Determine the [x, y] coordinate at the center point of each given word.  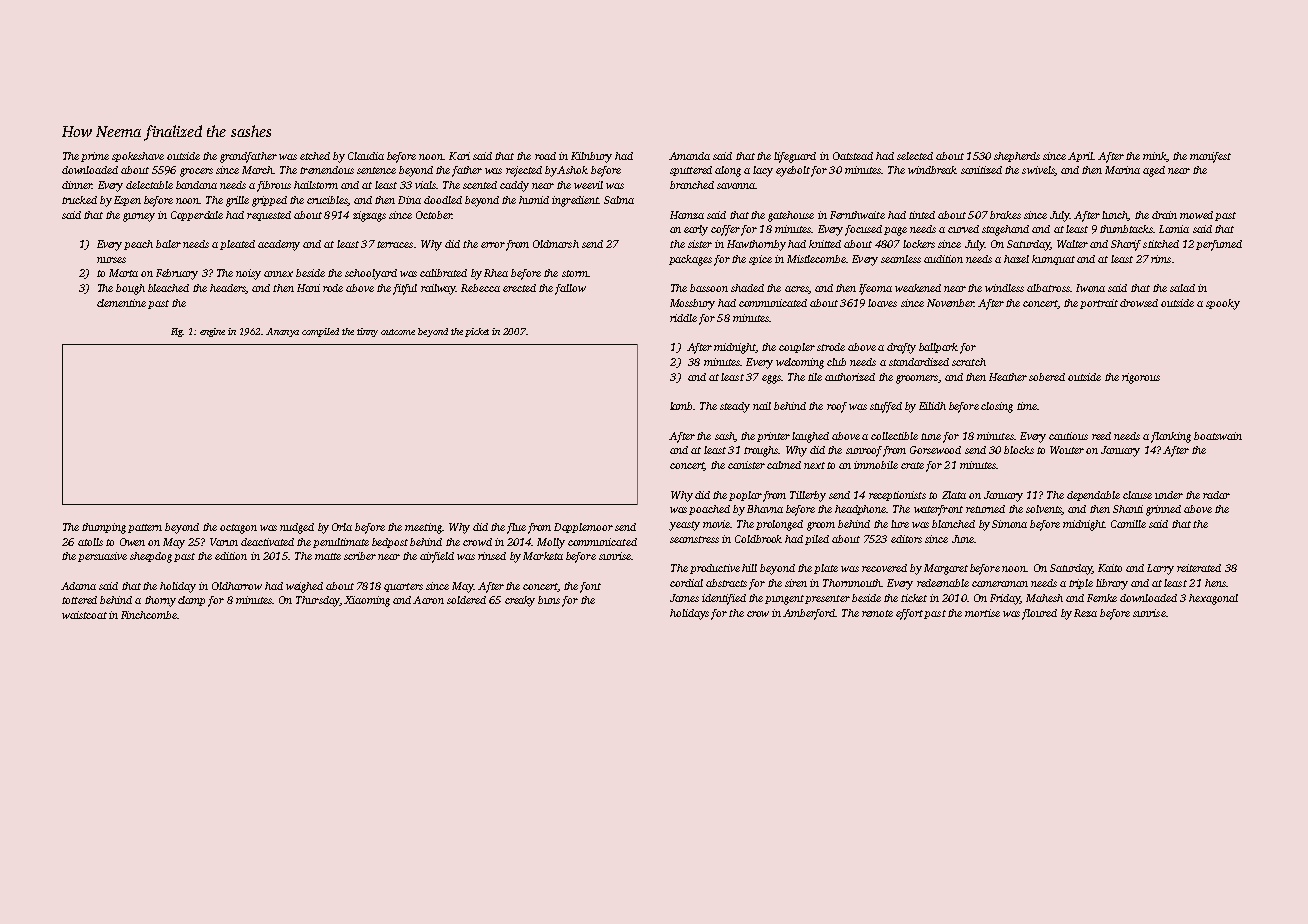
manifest [1210, 157]
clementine [121, 303]
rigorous [1141, 378]
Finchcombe [149, 615]
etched [315, 156]
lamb [681, 406]
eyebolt [793, 171]
